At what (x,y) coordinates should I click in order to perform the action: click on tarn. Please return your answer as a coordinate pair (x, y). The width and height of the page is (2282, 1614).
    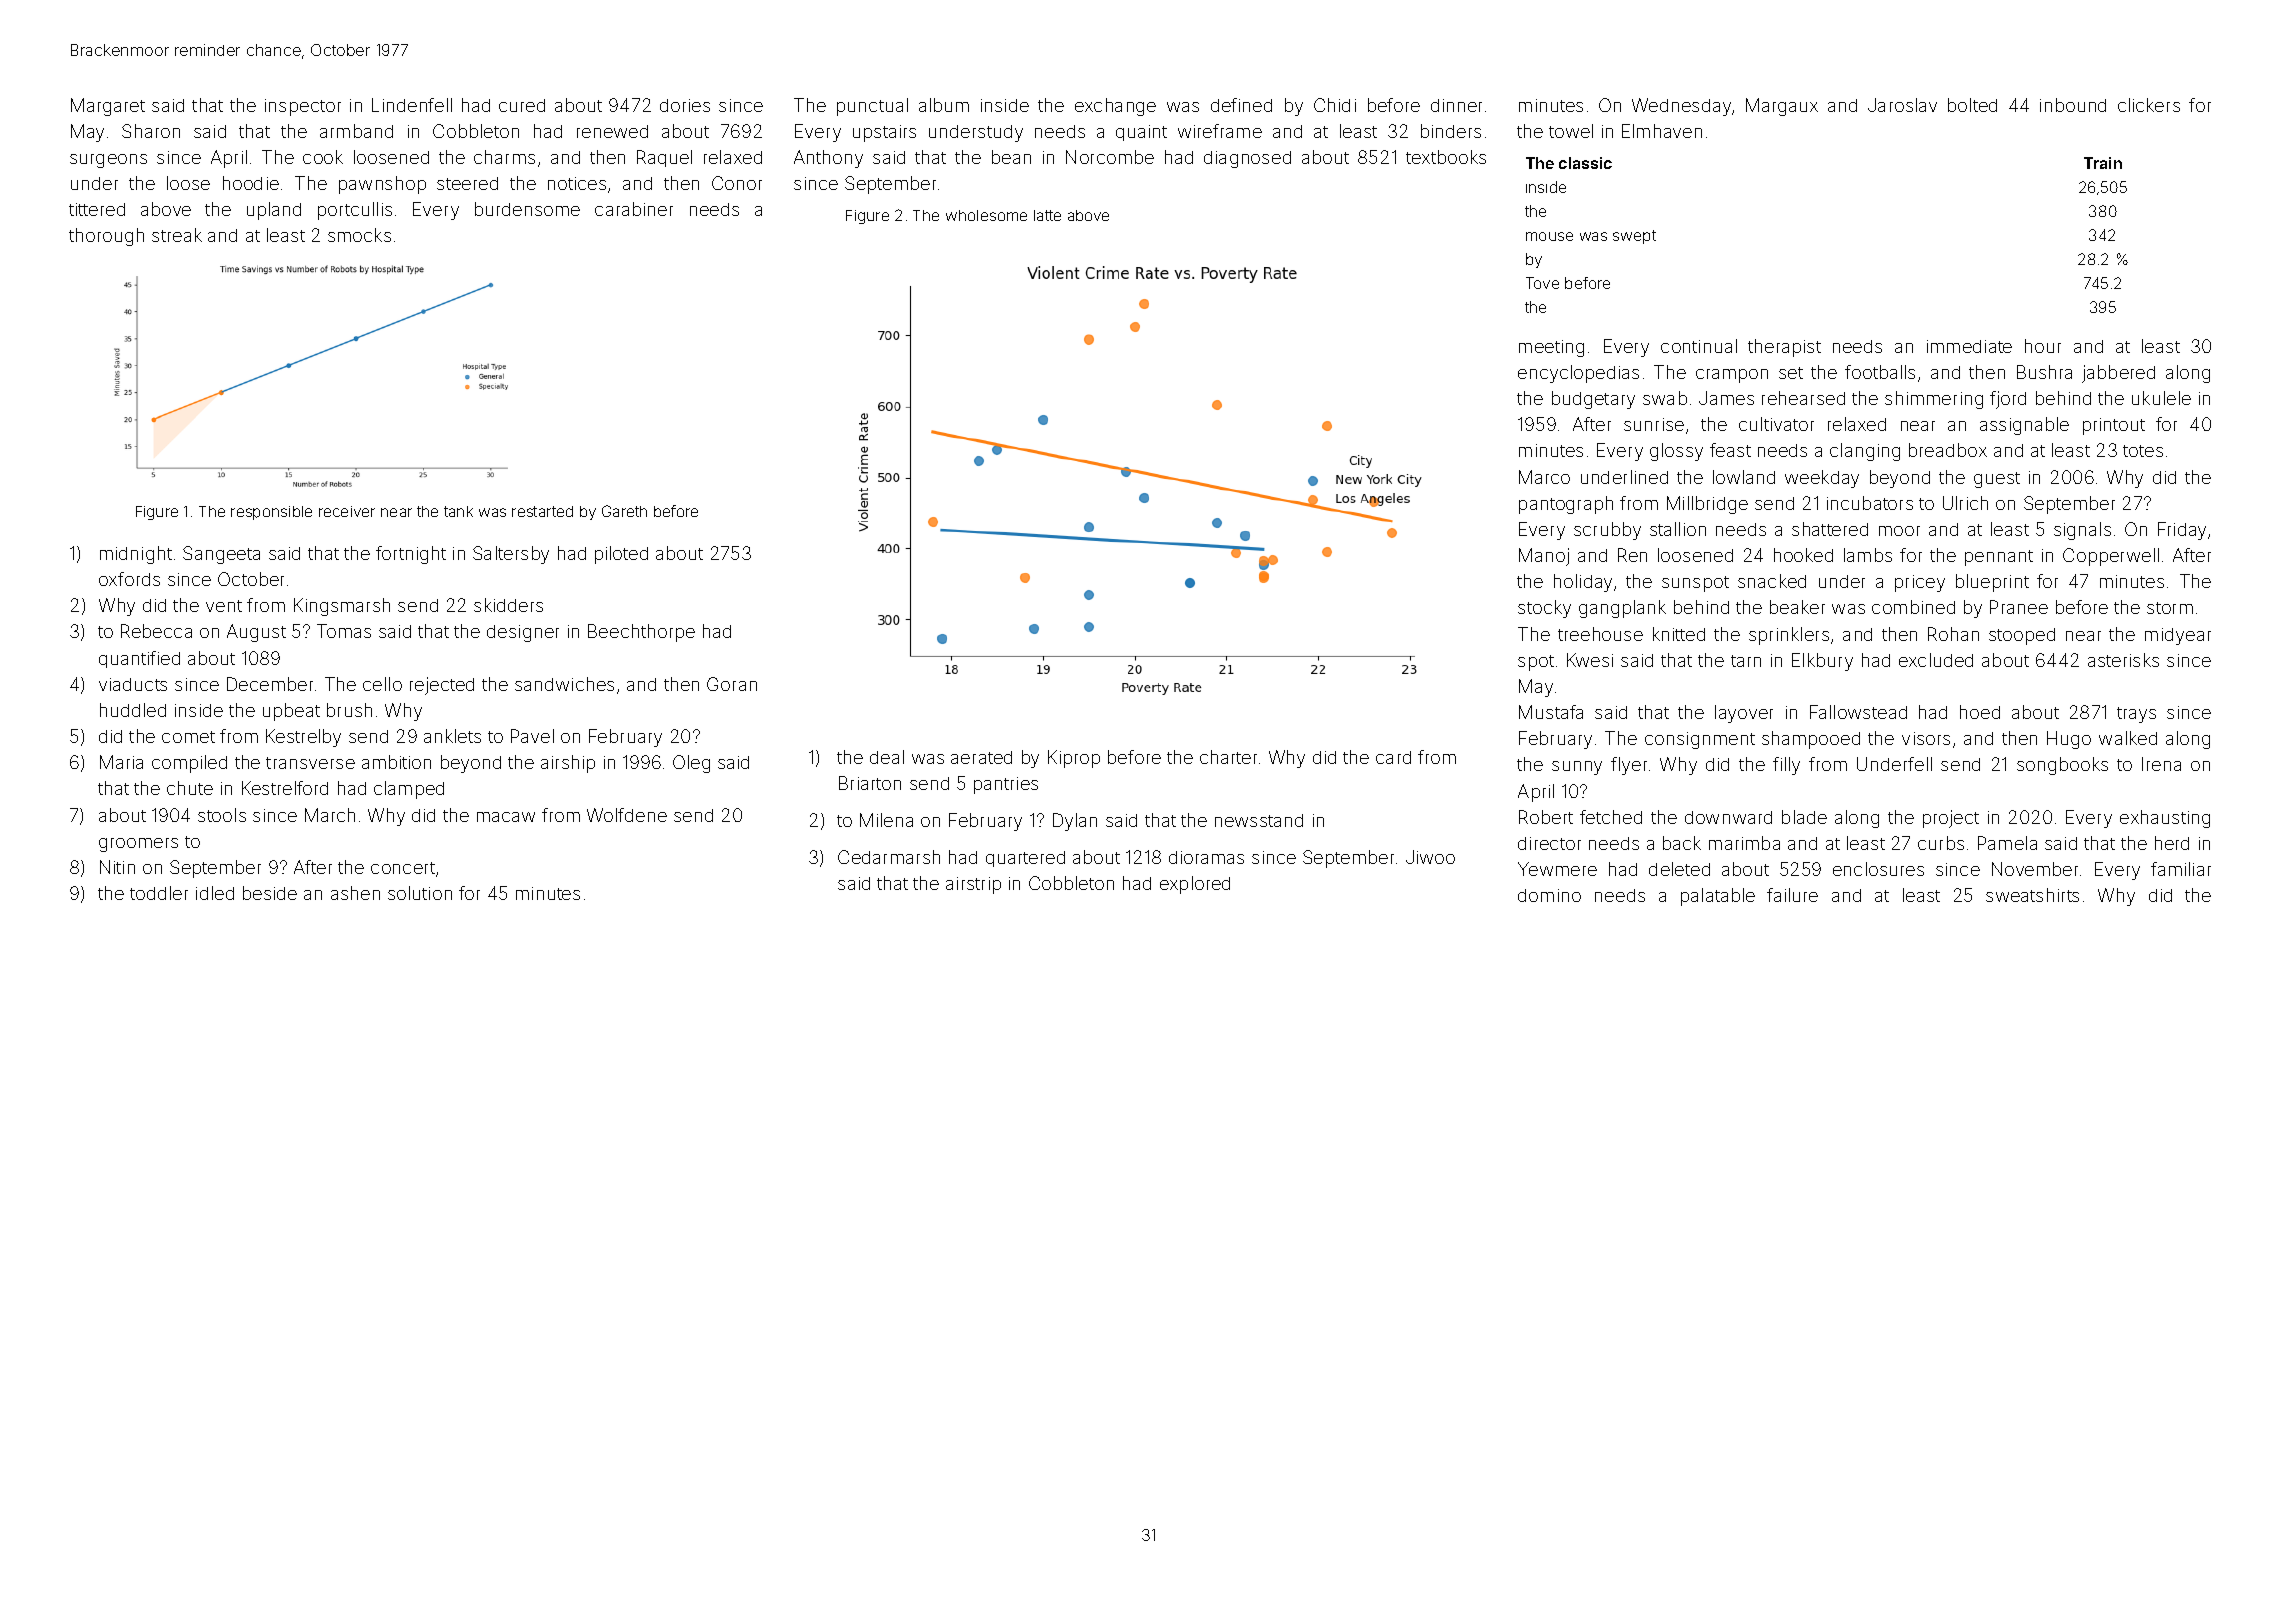
    Looking at the image, I should click on (1746, 661).
